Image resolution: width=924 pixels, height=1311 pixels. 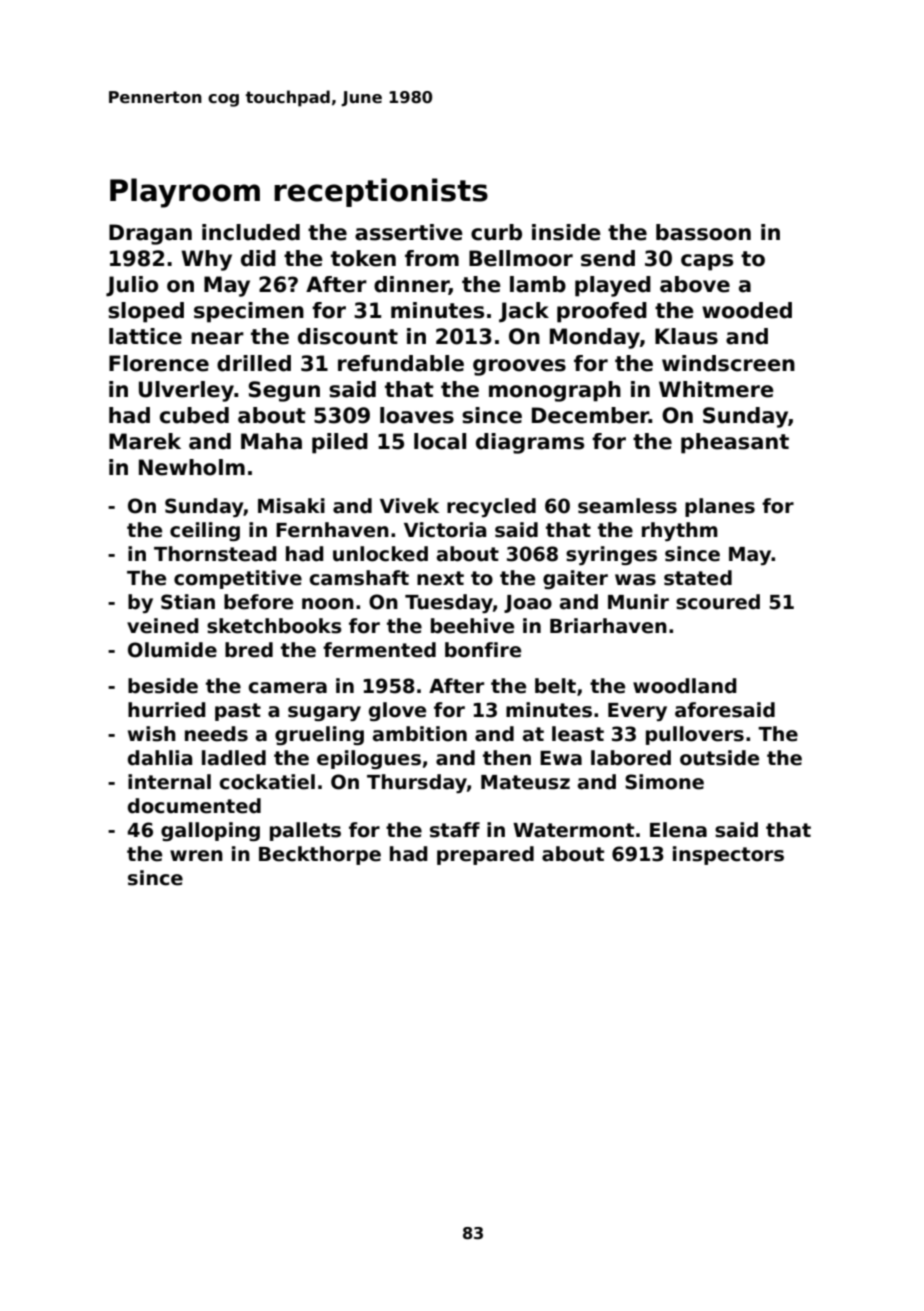 What do you see at coordinates (538, 284) in the screenshot?
I see `lamb` at bounding box center [538, 284].
